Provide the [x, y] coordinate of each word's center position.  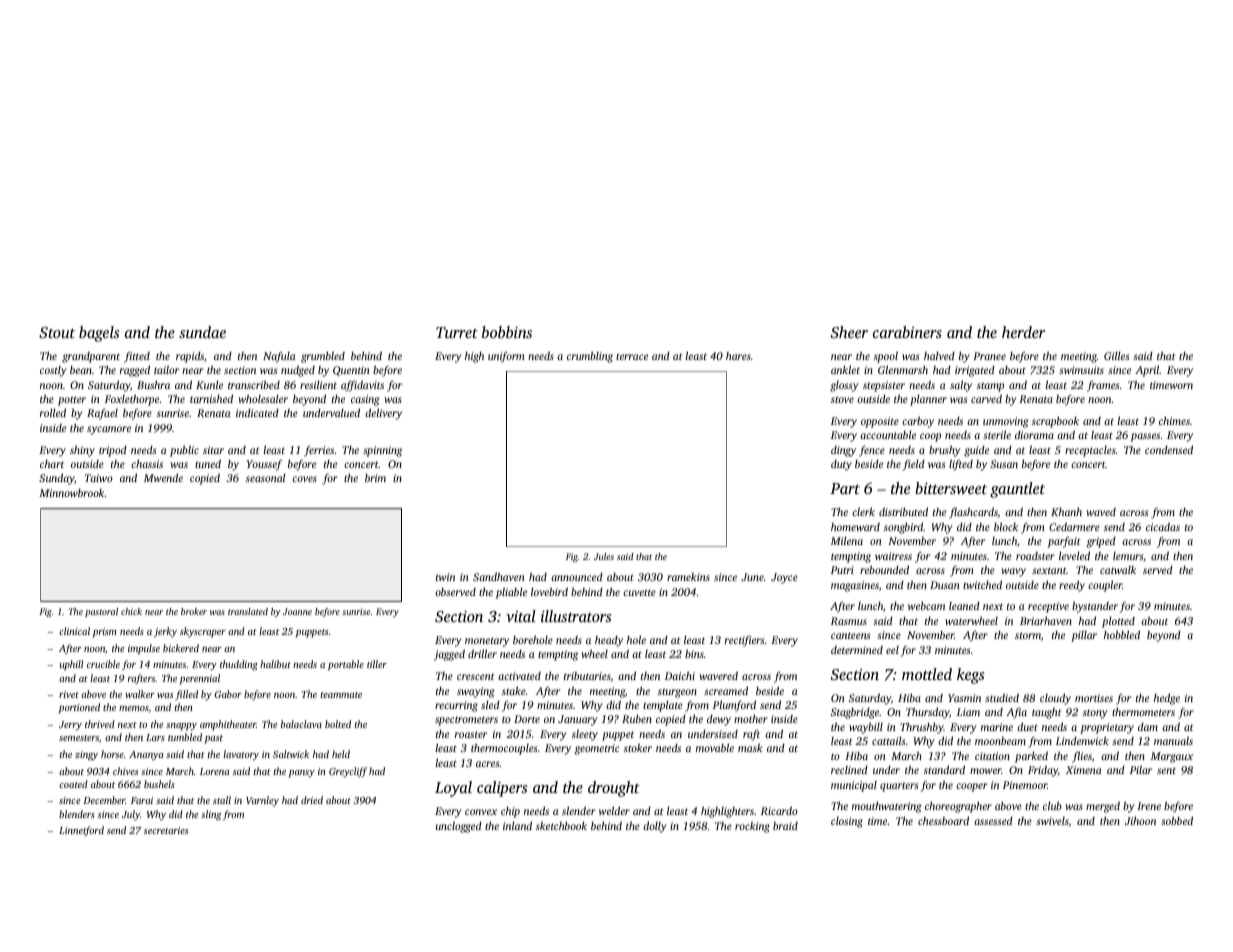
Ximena [1084, 770]
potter [72, 401]
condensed [1169, 449]
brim [375, 478]
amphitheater [228, 725]
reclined [849, 770]
